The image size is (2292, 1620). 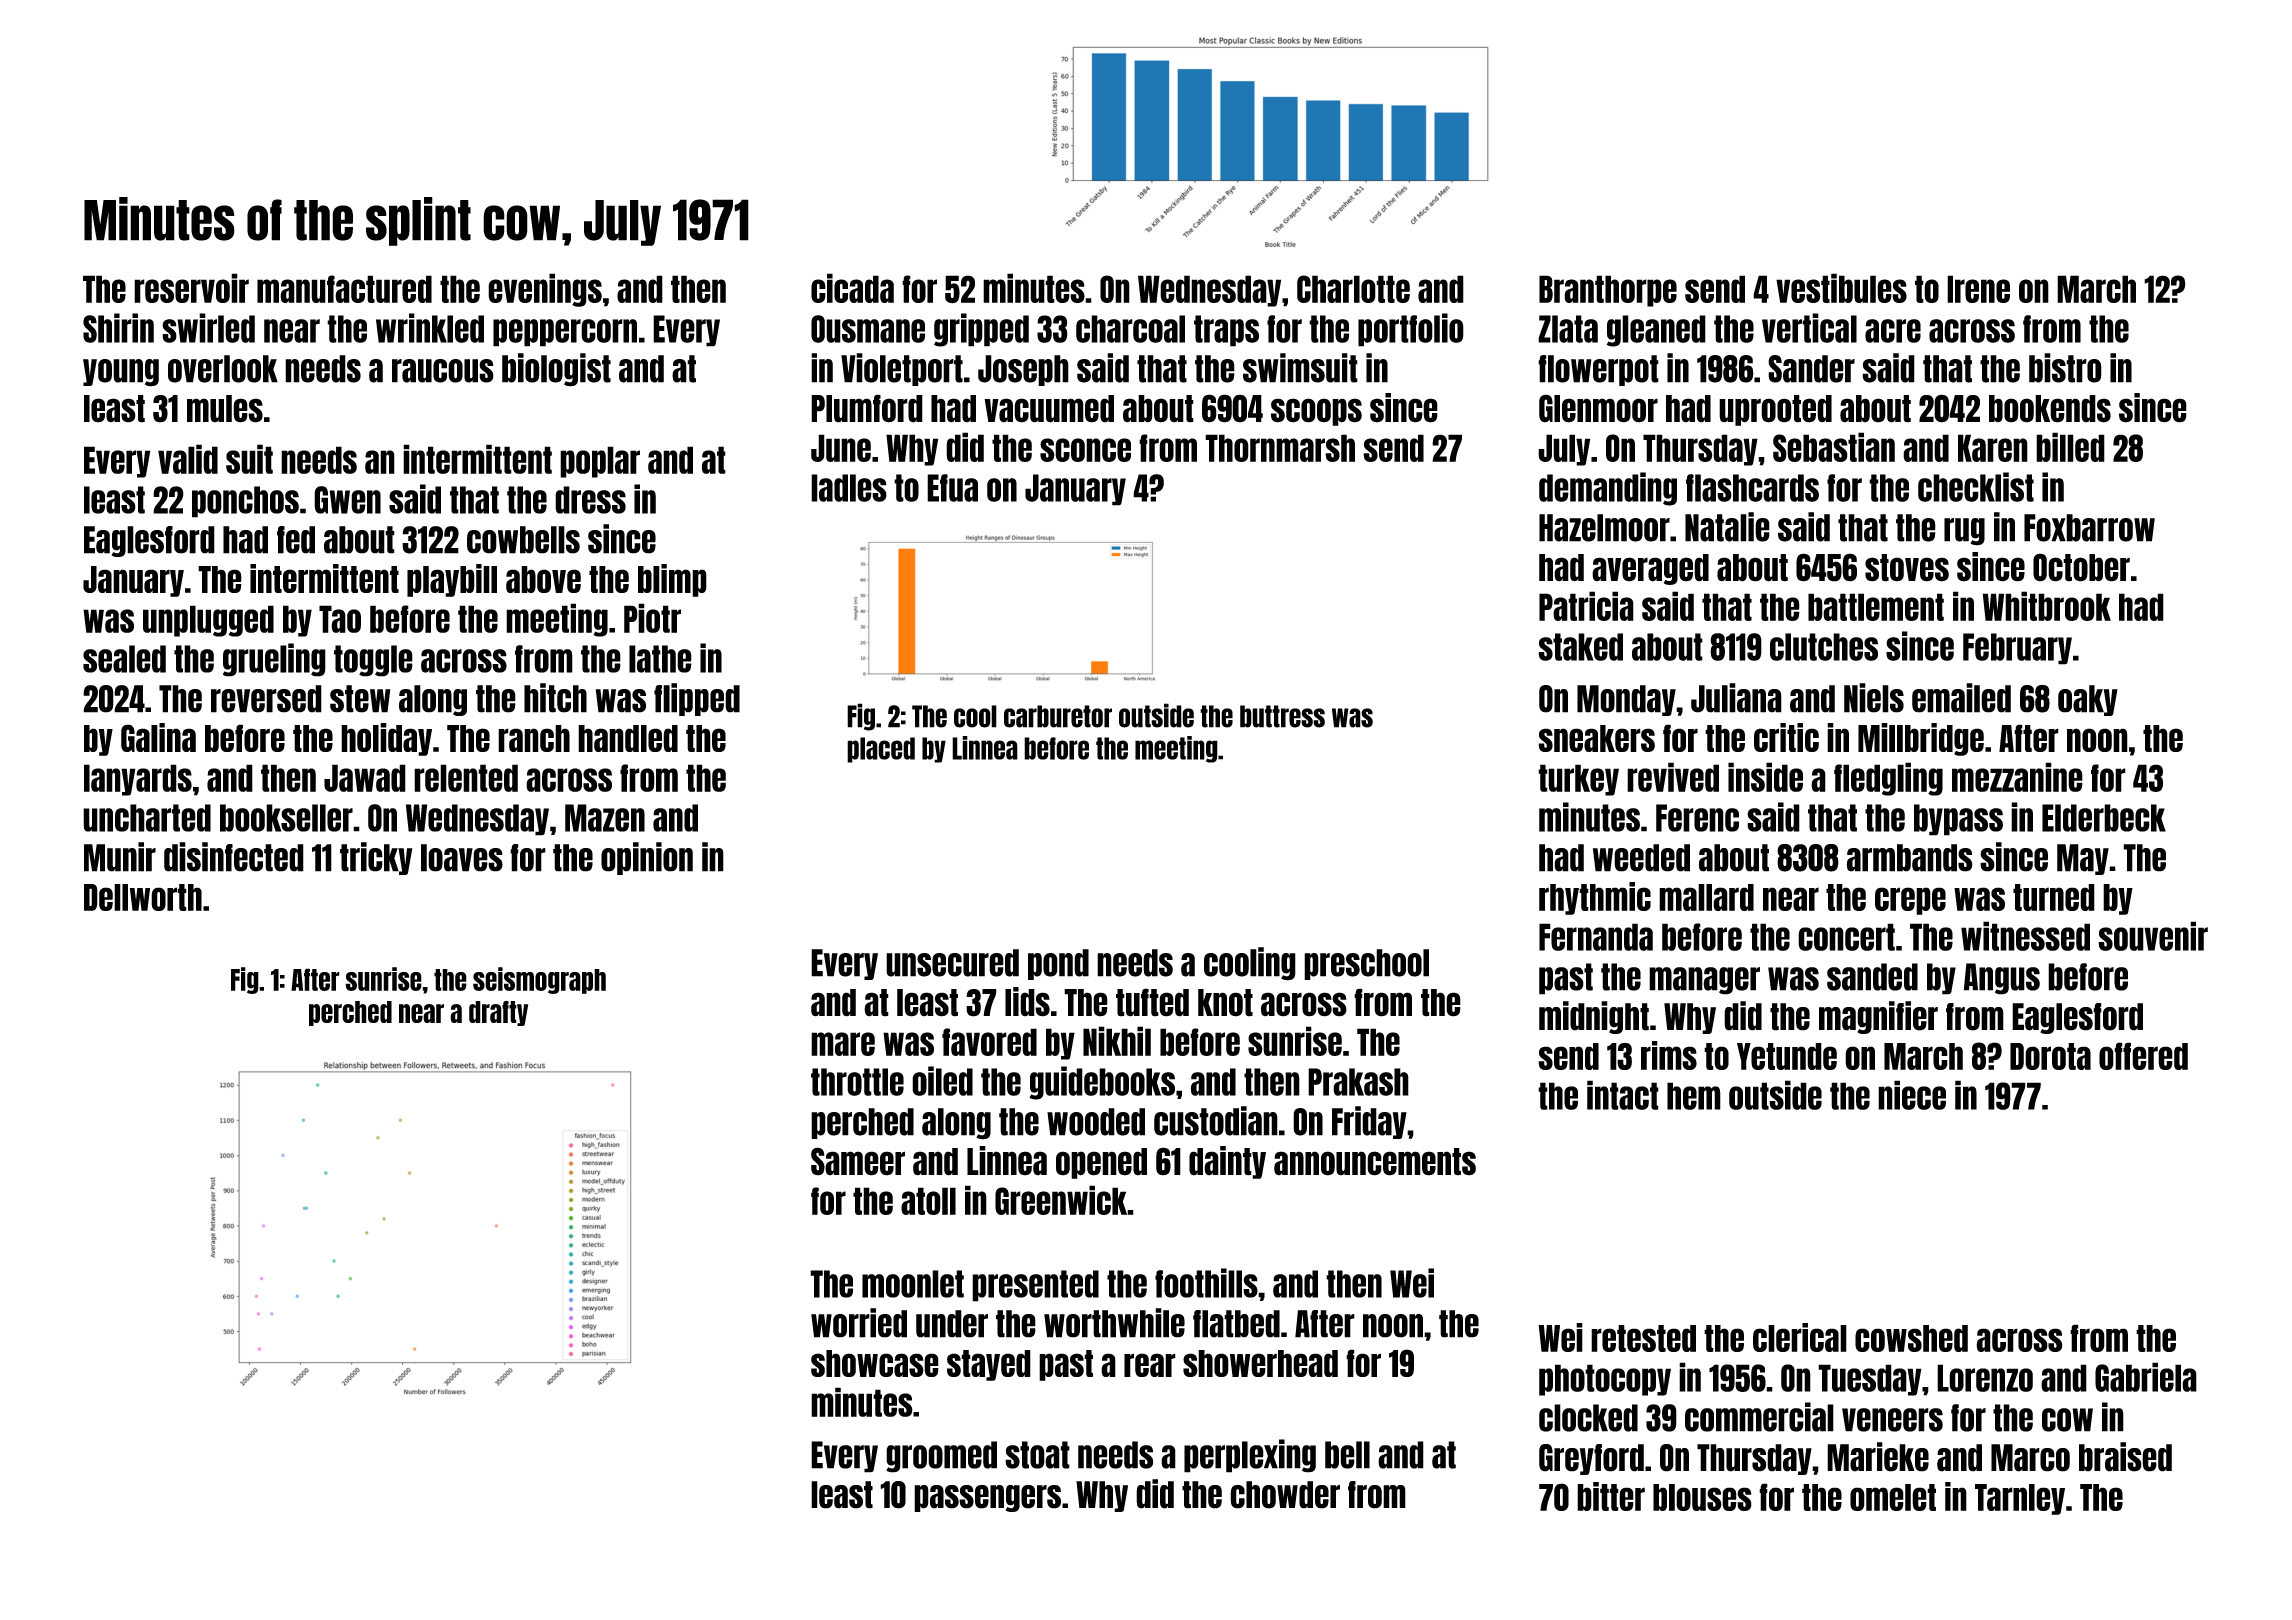 I want to click on clutches, so click(x=1824, y=647).
